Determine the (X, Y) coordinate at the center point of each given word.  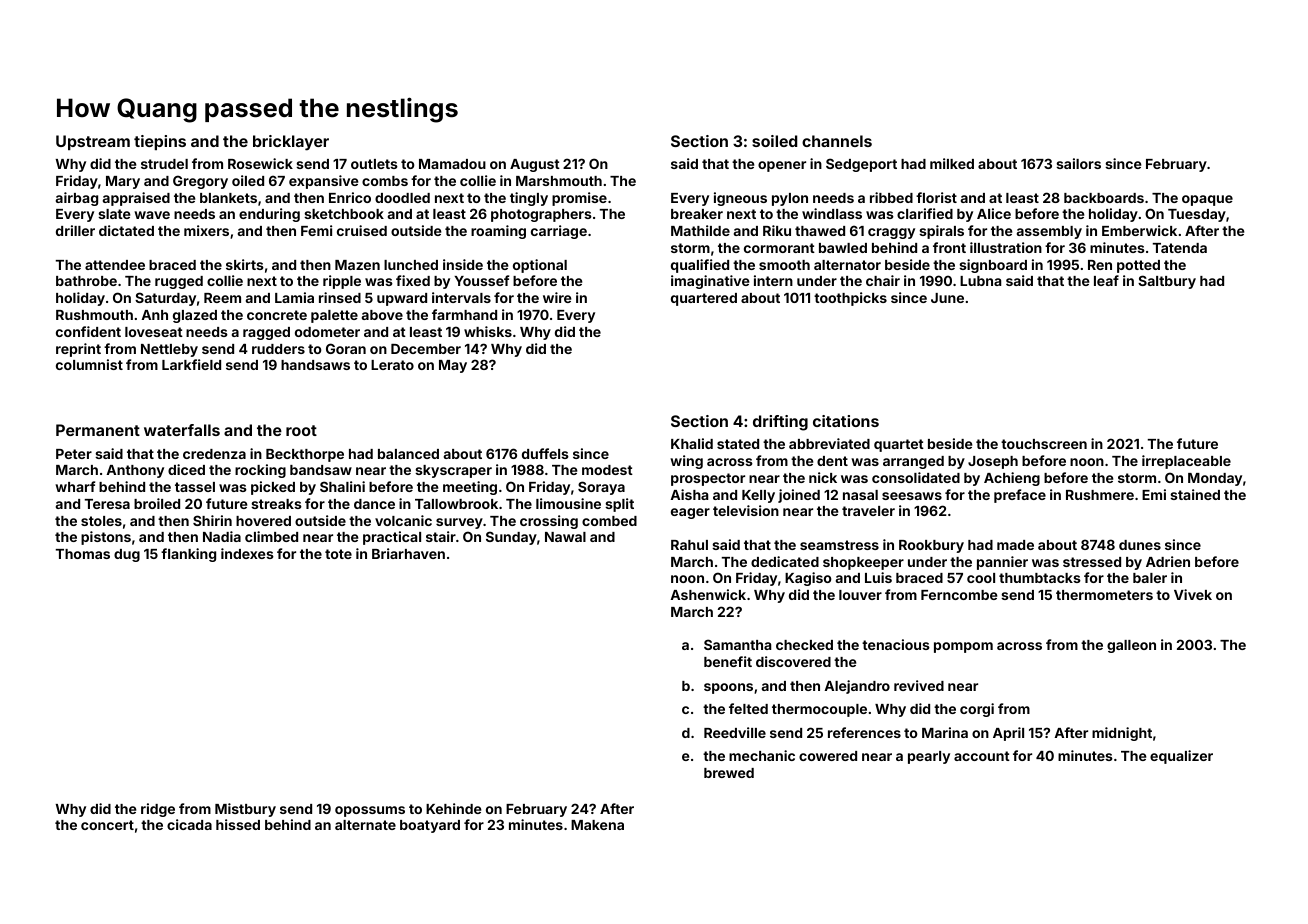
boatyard (430, 826)
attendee (115, 265)
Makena (597, 825)
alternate (365, 825)
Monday (1215, 479)
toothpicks (850, 299)
